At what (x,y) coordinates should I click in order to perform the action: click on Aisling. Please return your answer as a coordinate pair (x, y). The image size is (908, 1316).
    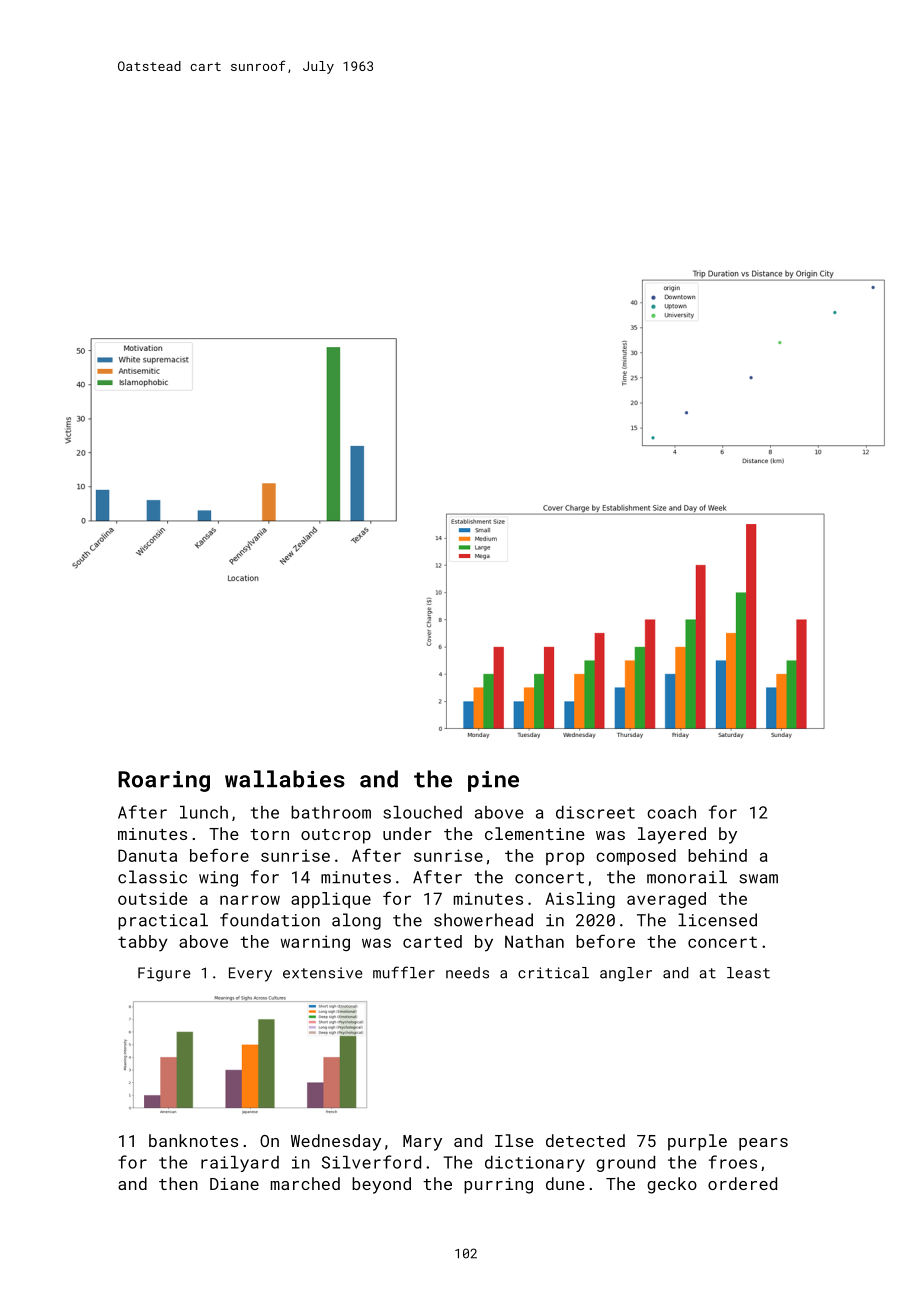
    Looking at the image, I should click on (580, 900).
